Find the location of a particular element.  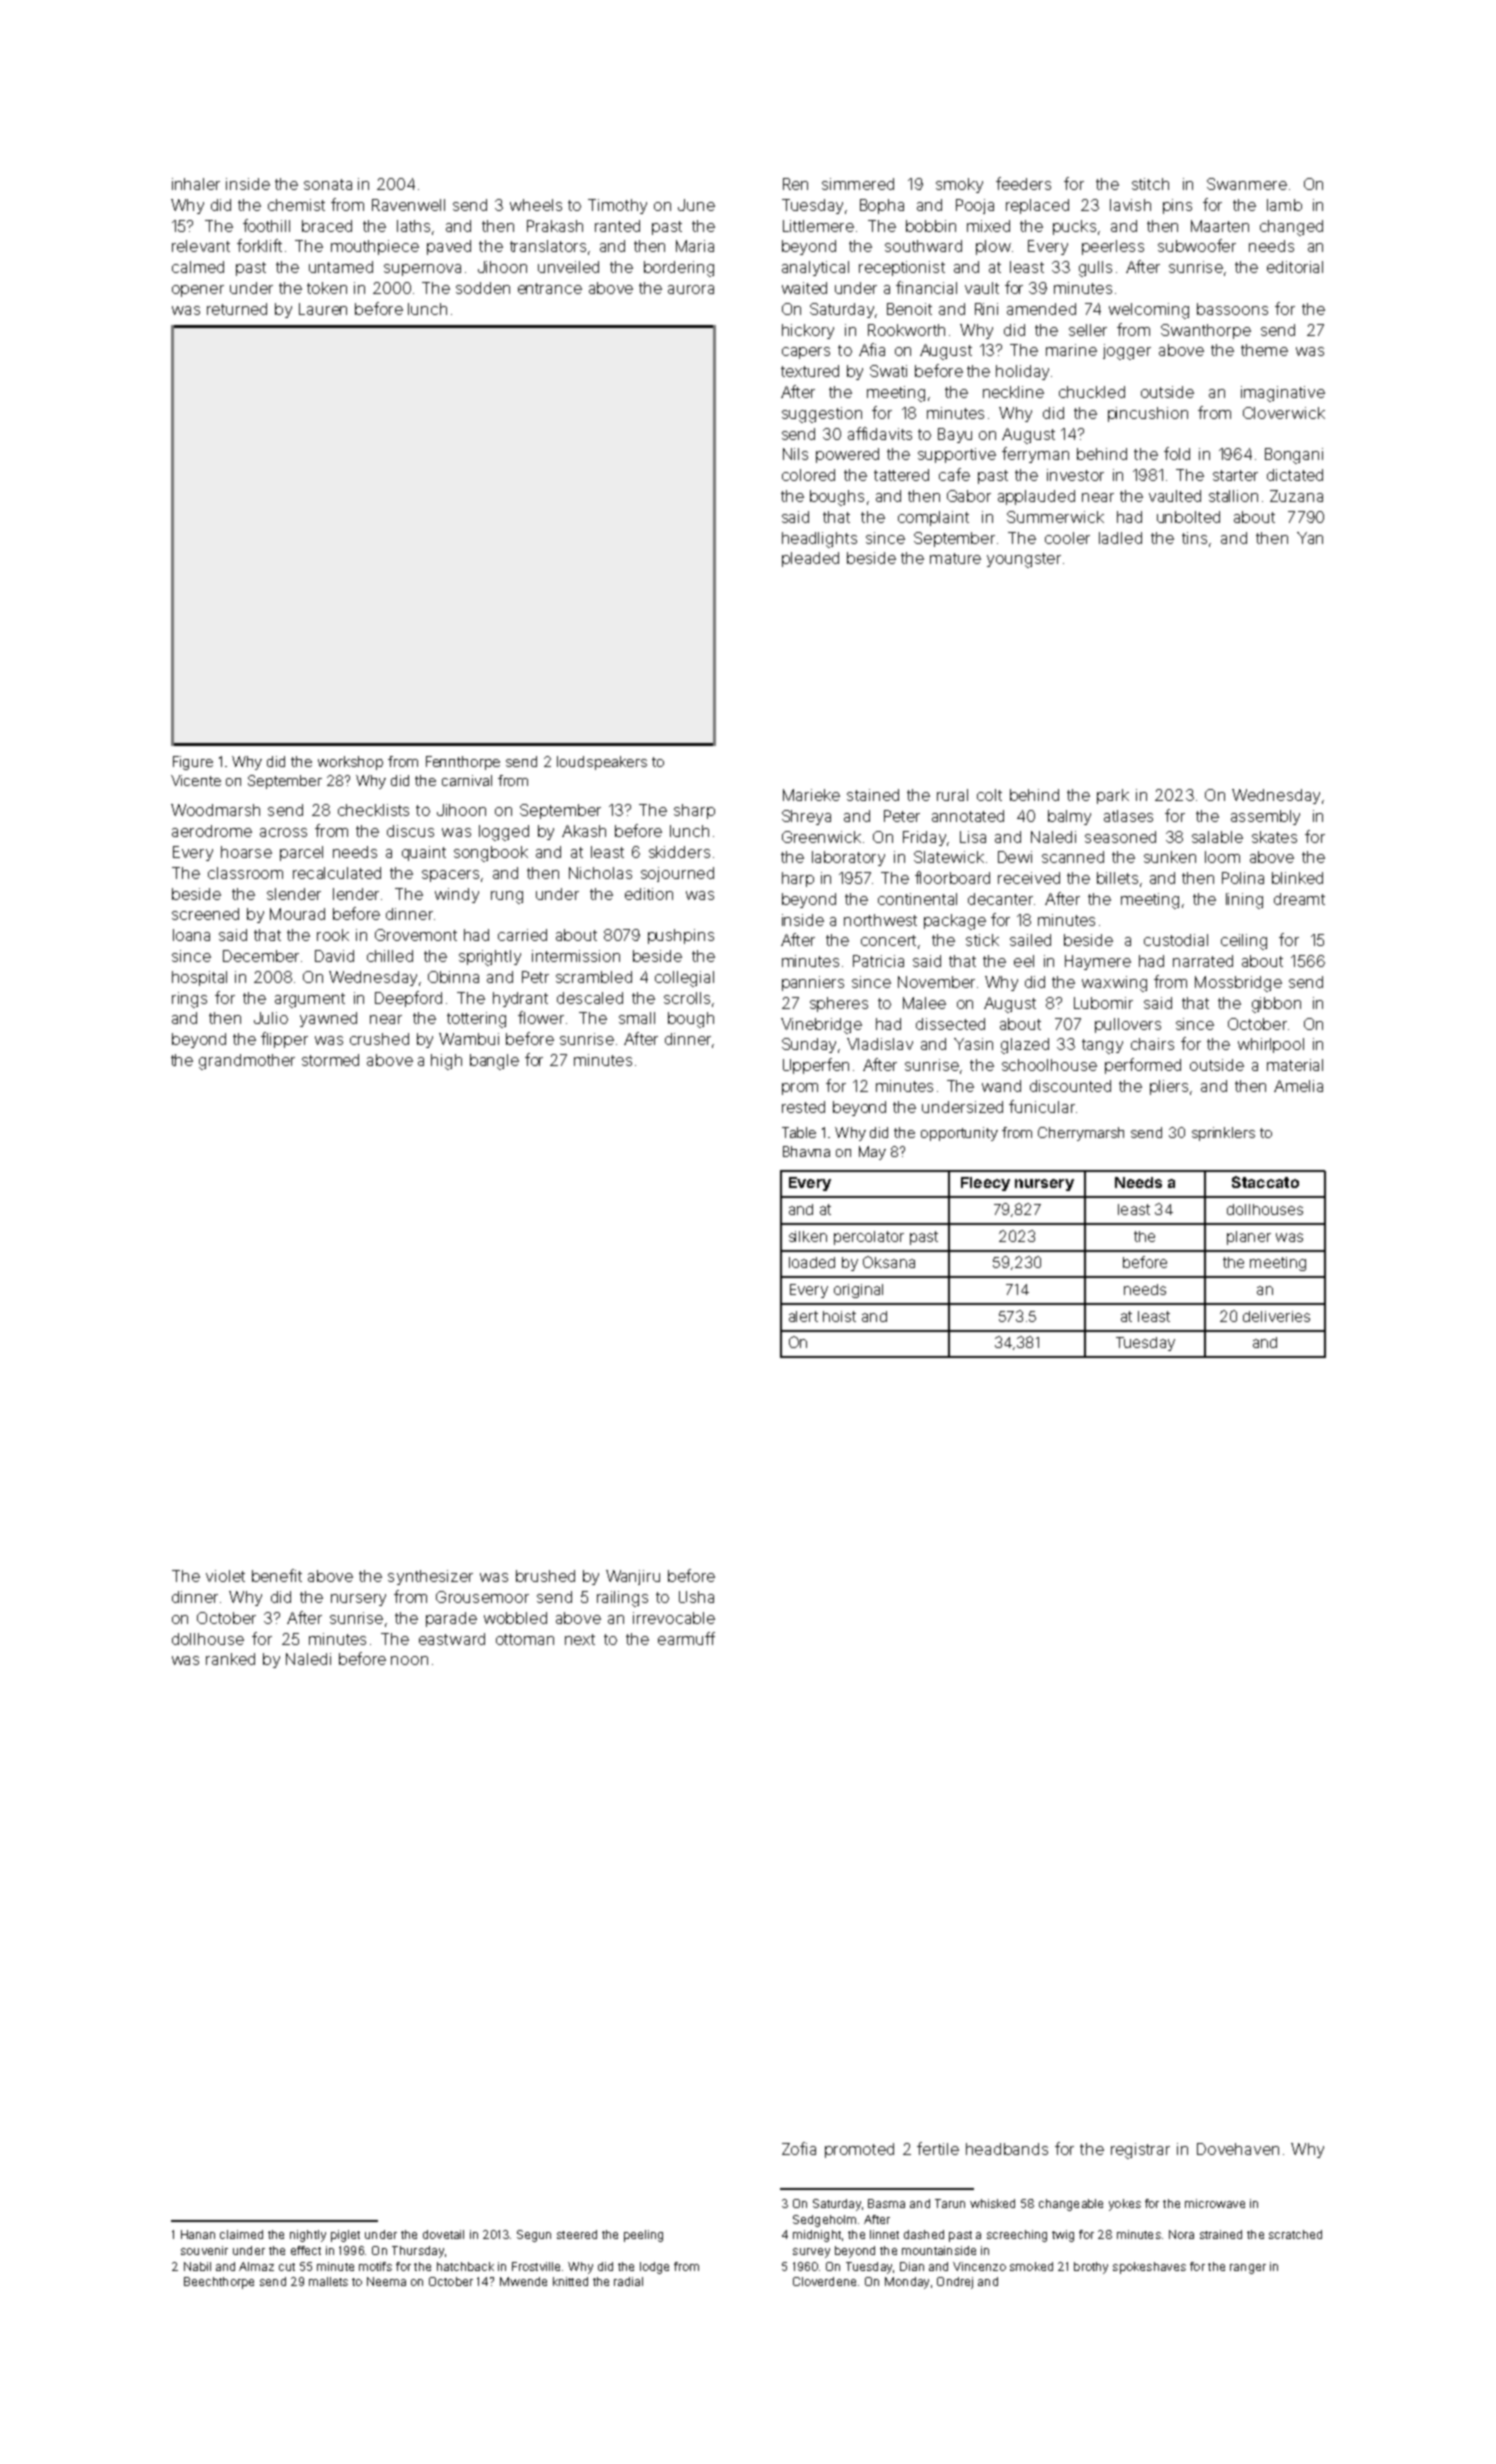

sprinklers is located at coordinates (1223, 1134).
